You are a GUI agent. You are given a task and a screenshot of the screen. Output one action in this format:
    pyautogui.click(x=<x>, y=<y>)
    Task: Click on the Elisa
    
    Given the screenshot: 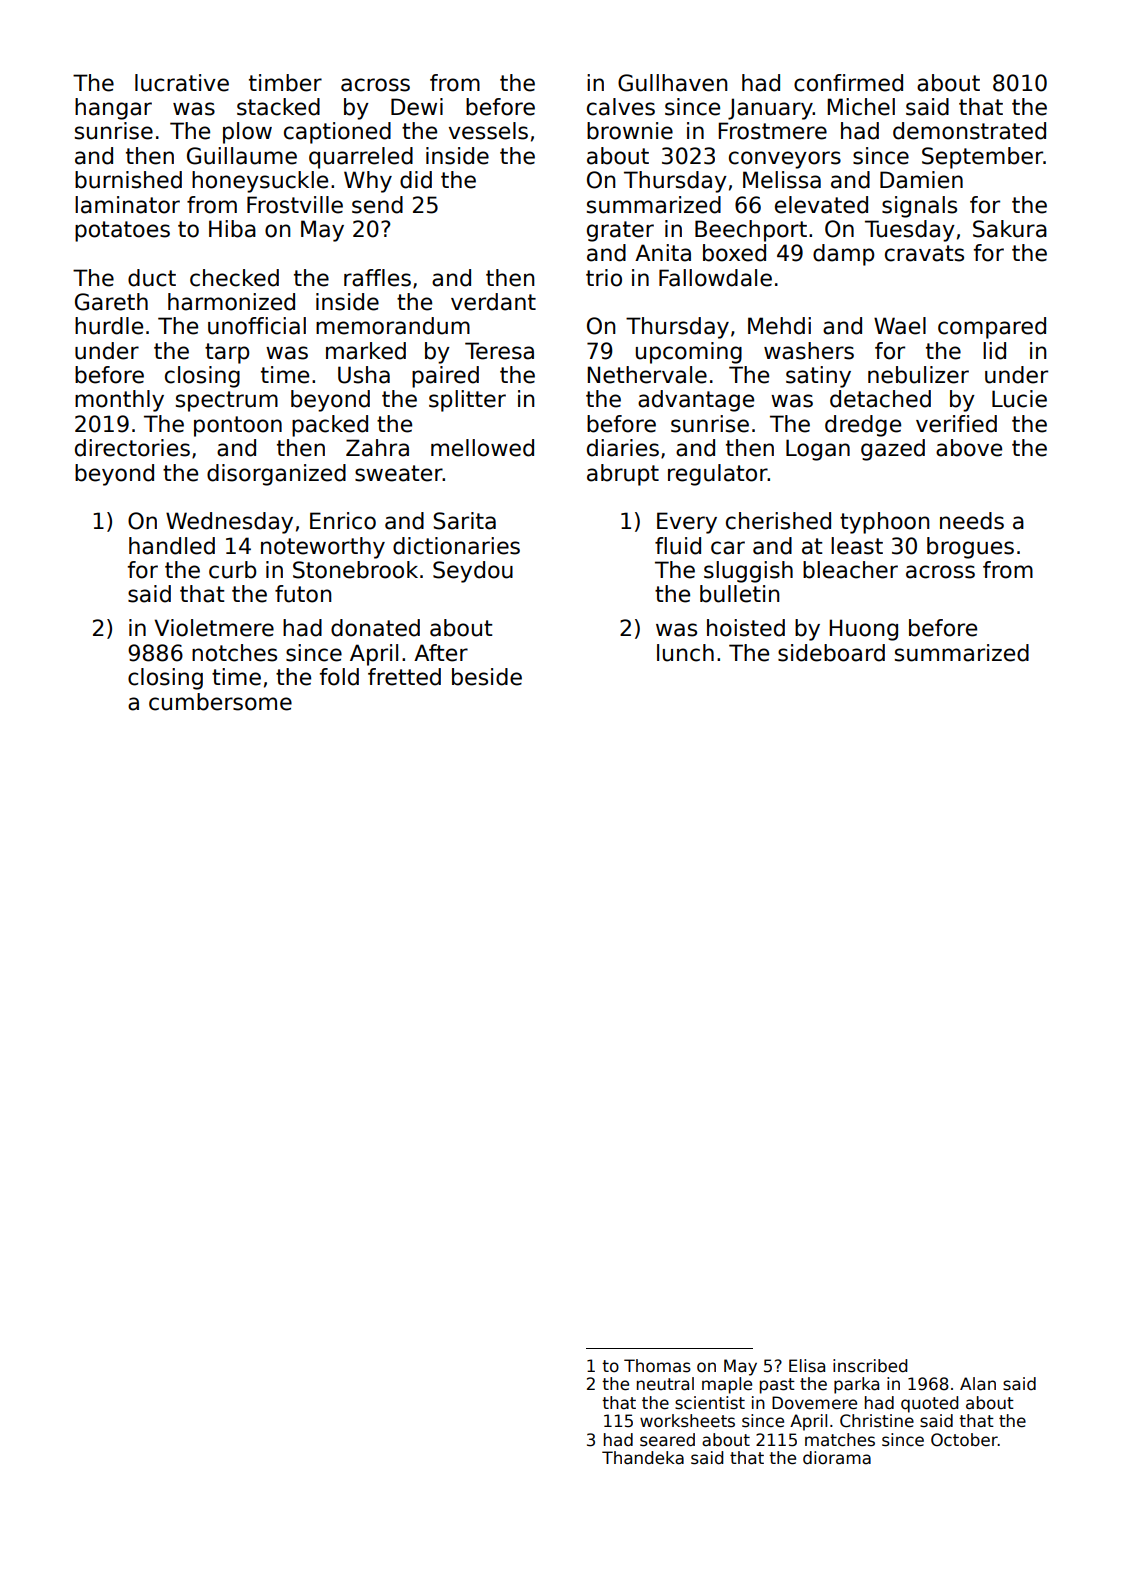 What is the action you would take?
    pyautogui.click(x=807, y=1366)
